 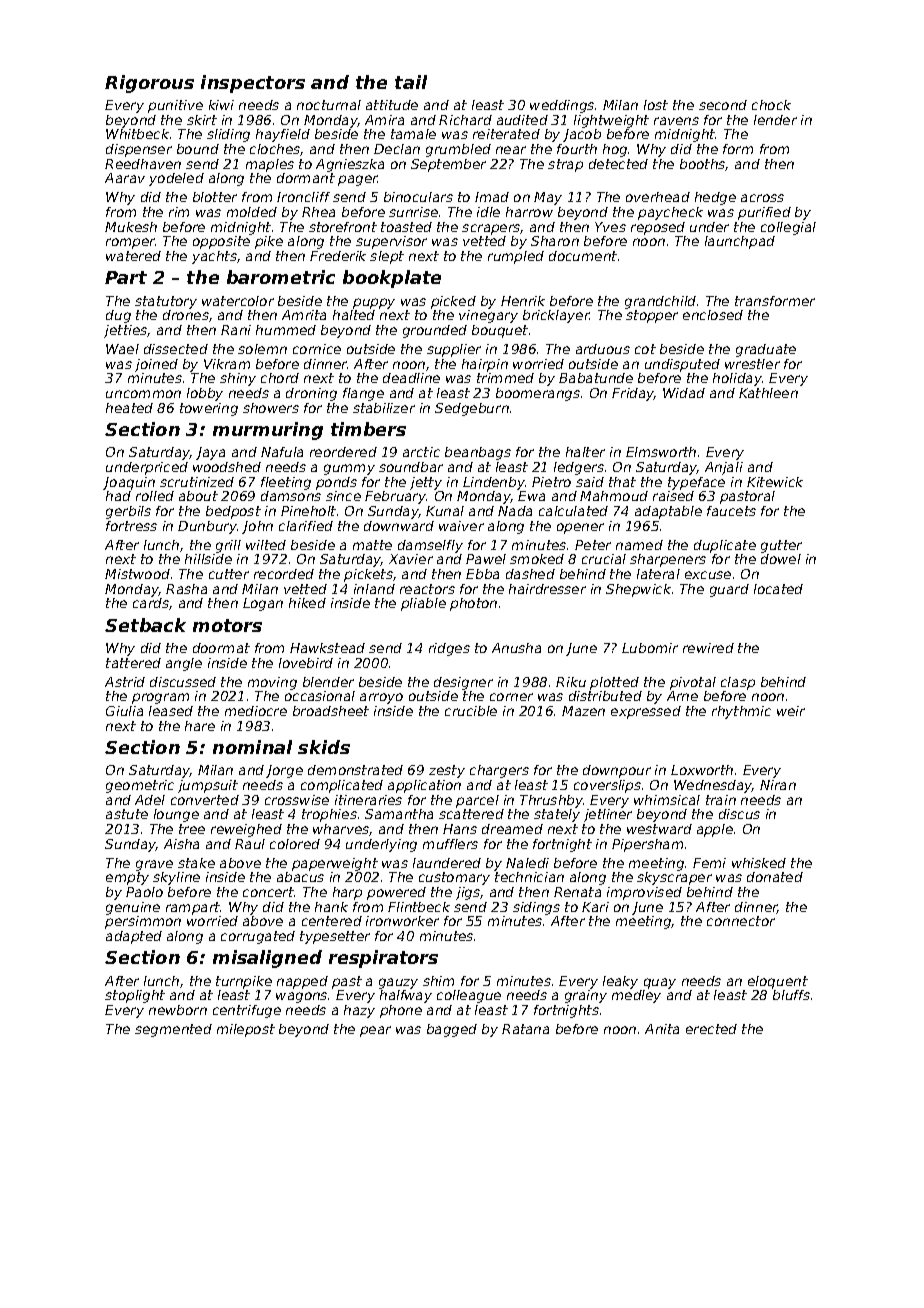 What do you see at coordinates (145, 625) in the document?
I see `Setback` at bounding box center [145, 625].
